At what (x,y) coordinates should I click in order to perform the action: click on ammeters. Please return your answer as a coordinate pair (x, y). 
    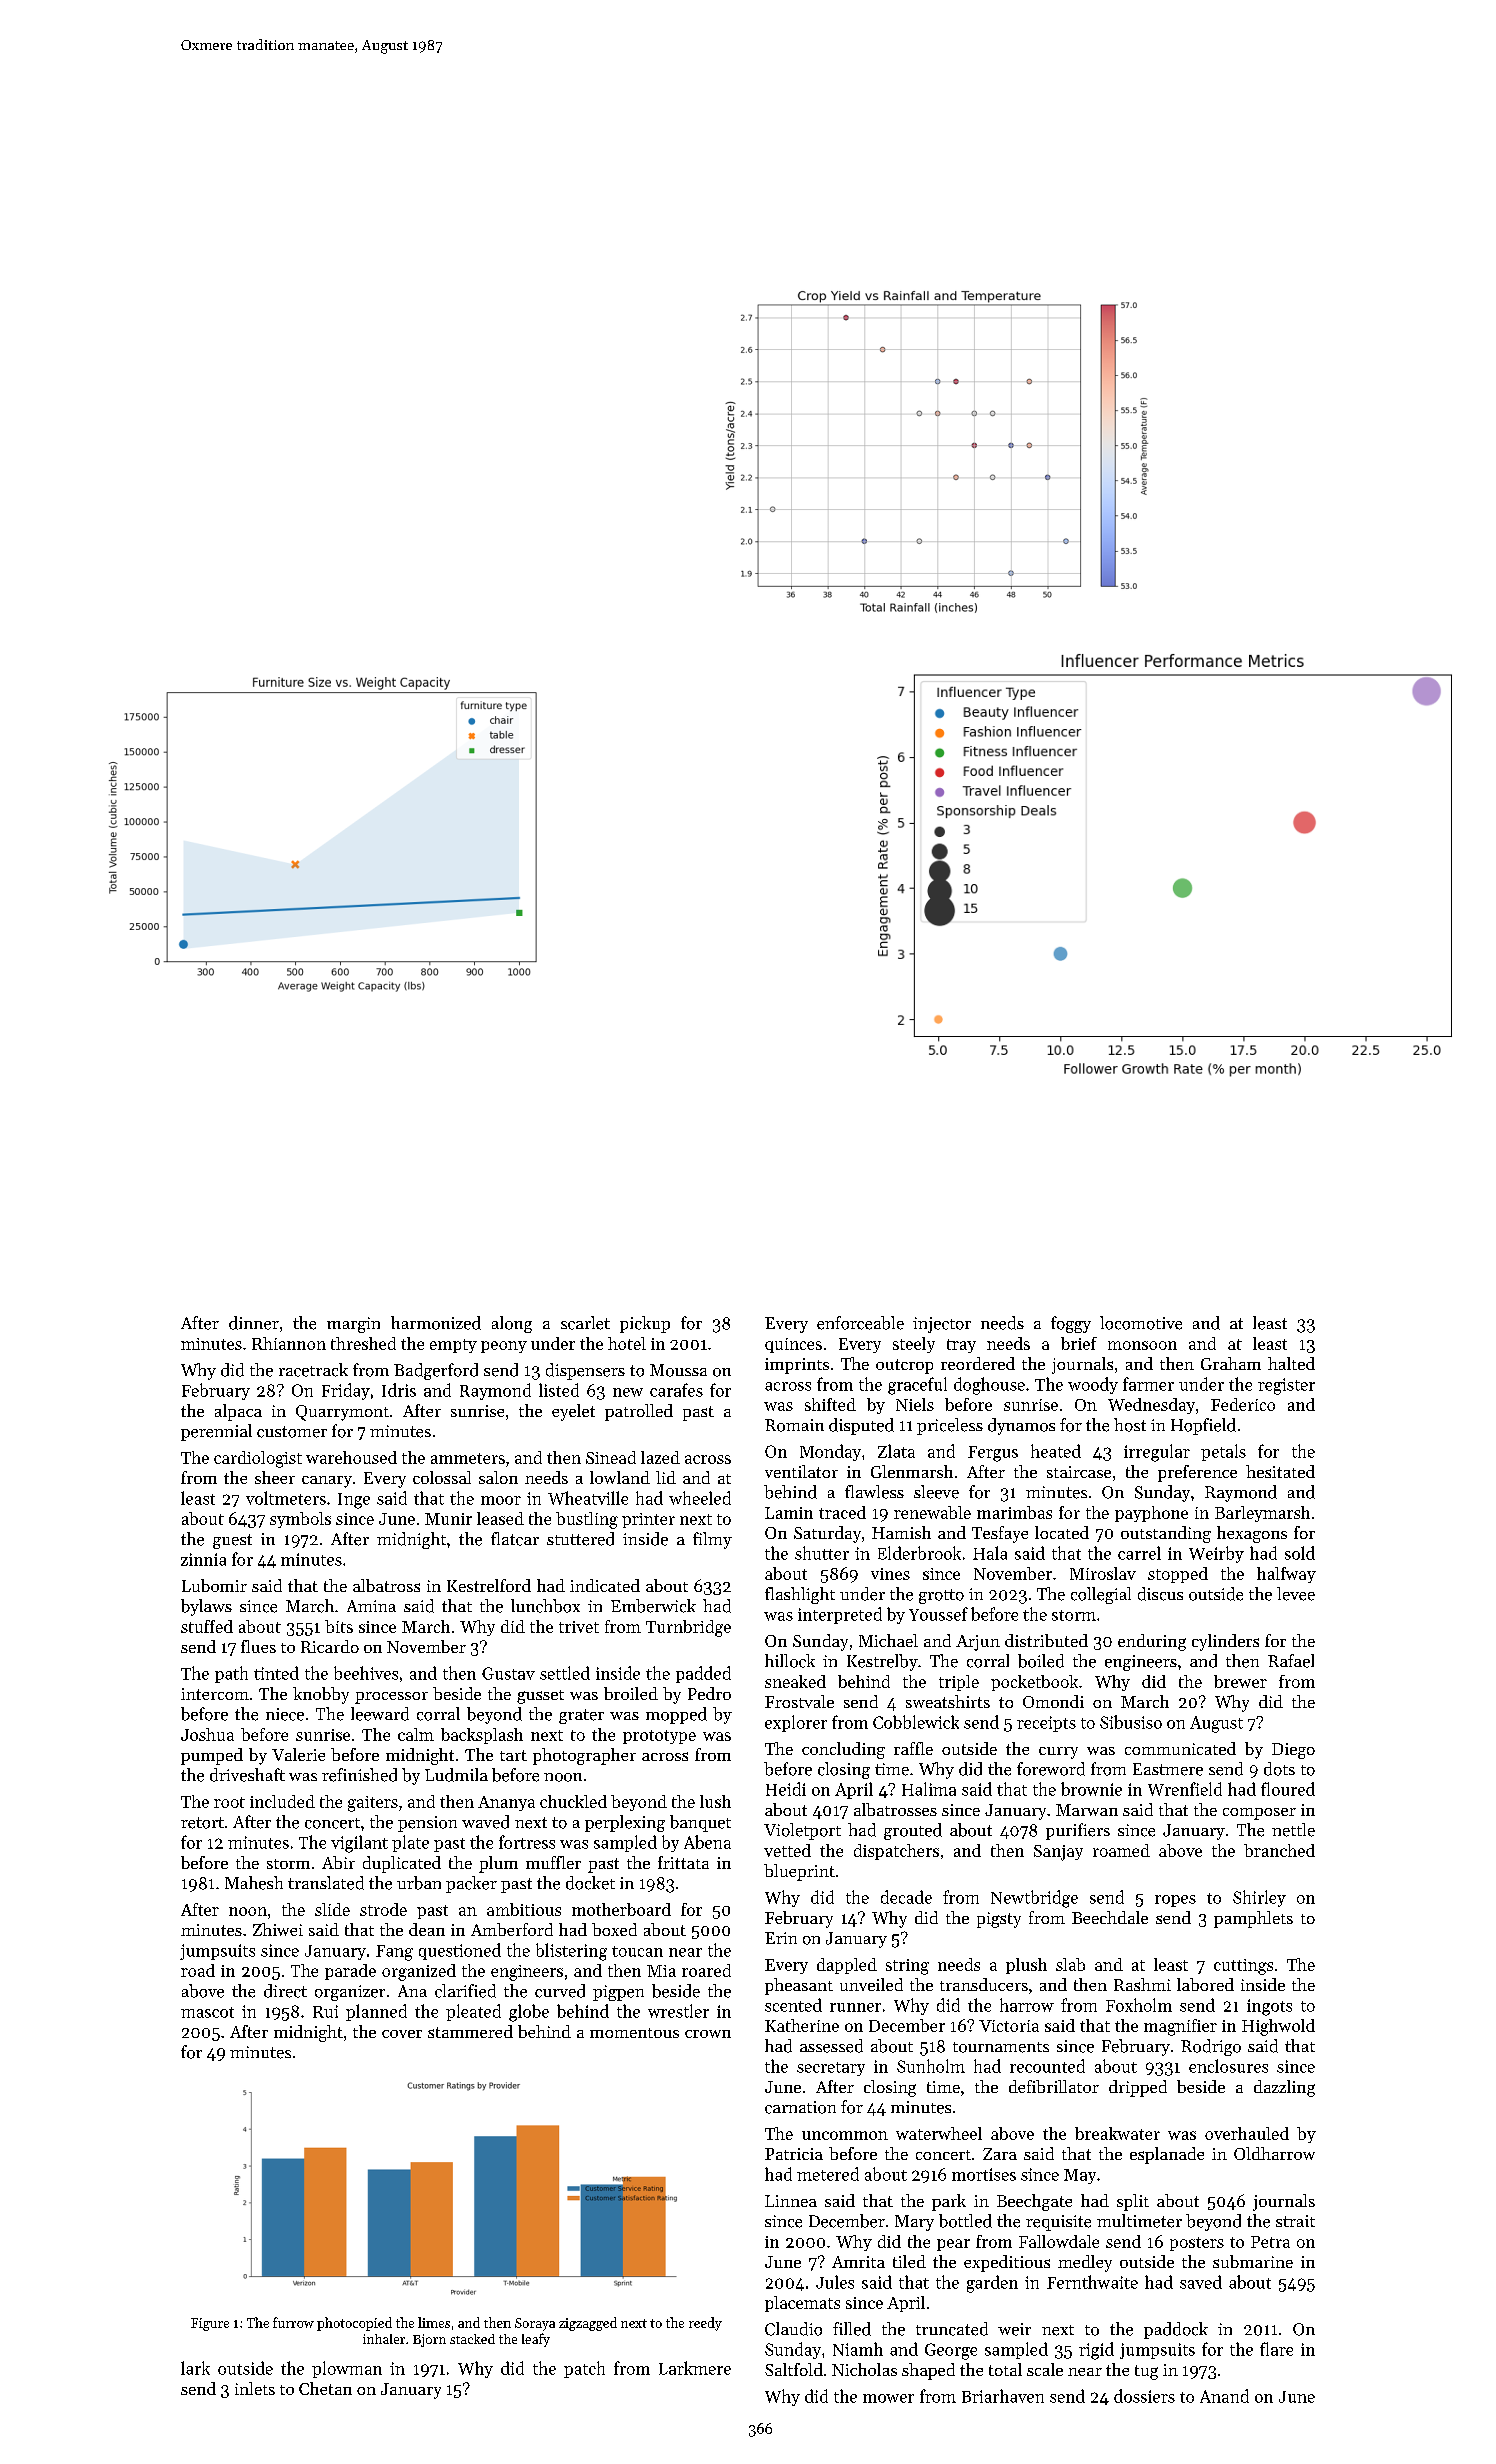
    Looking at the image, I should click on (468, 1458).
